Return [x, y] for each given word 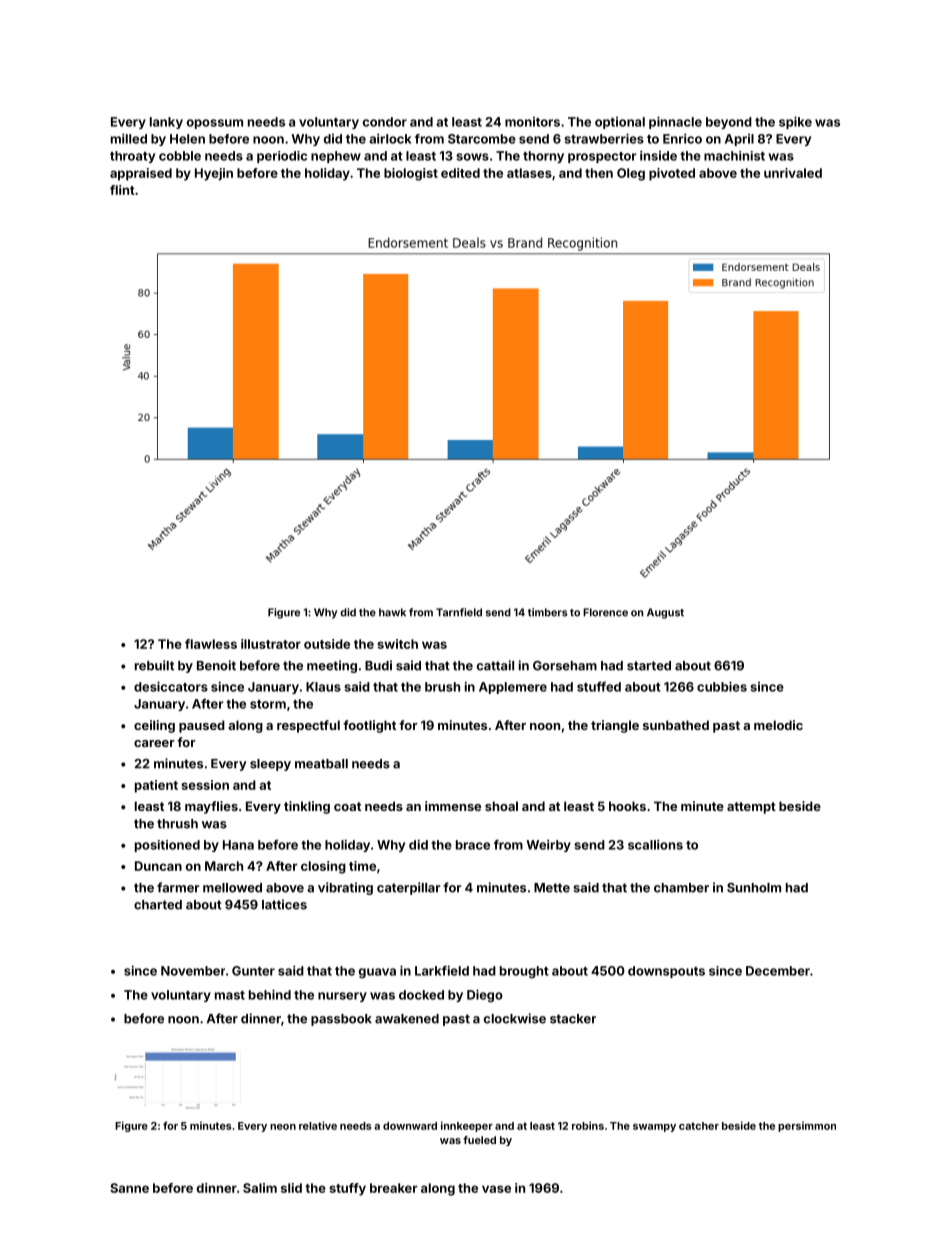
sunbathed [676, 725]
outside [327, 644]
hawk [392, 612]
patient [156, 786]
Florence [605, 612]
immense [453, 806]
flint [122, 190]
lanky [166, 123]
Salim [260, 1188]
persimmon [807, 1126]
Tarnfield [459, 612]
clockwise [515, 1018]
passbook [341, 1020]
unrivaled [793, 173]
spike [795, 122]
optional [620, 123]
